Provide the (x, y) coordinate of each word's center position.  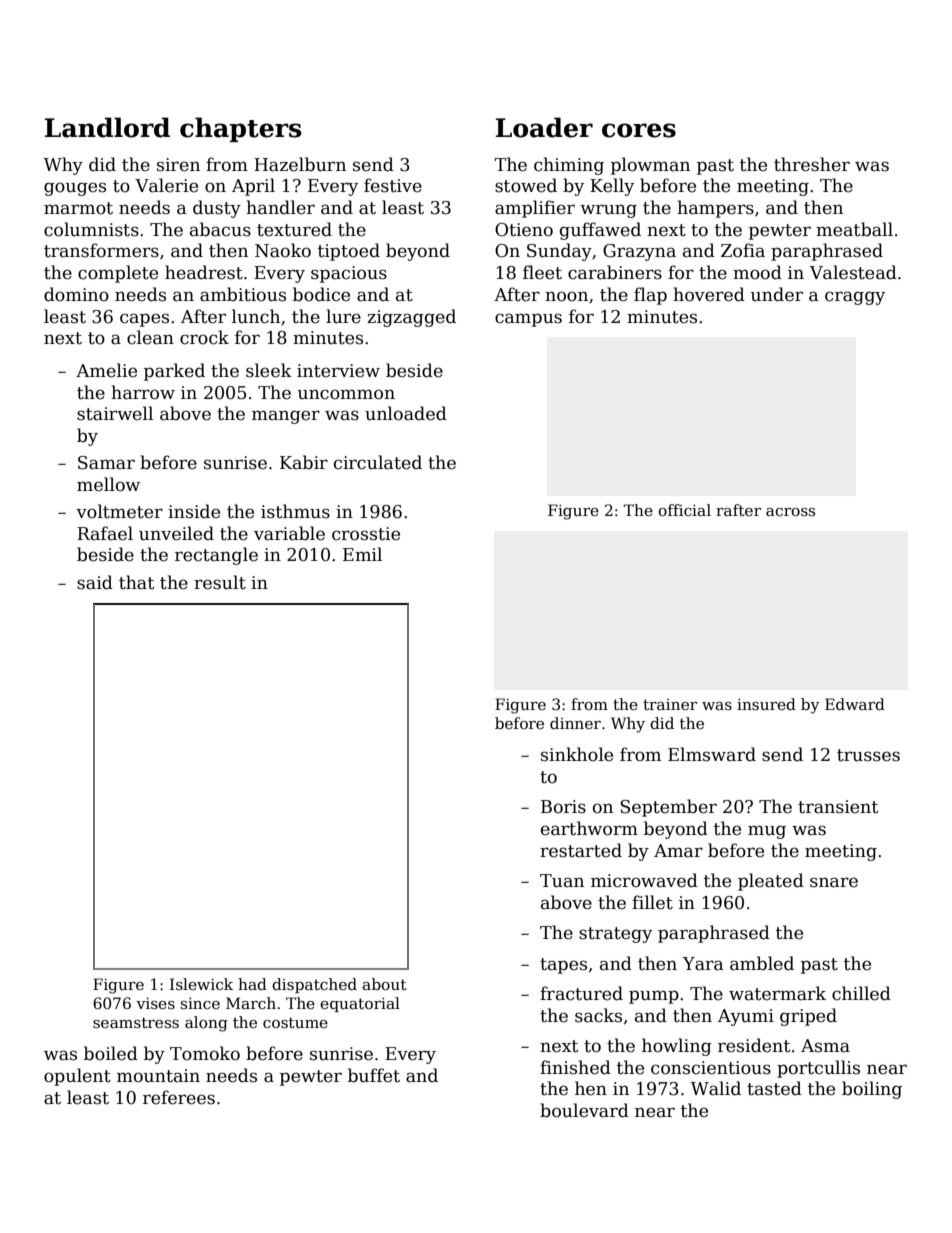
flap (650, 296)
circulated (378, 462)
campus (528, 320)
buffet (374, 1075)
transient (838, 807)
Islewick (201, 984)
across (790, 512)
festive (393, 185)
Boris (563, 807)
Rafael (105, 533)
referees (179, 1097)
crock (204, 337)
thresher (812, 164)
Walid (715, 1088)
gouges (75, 189)
